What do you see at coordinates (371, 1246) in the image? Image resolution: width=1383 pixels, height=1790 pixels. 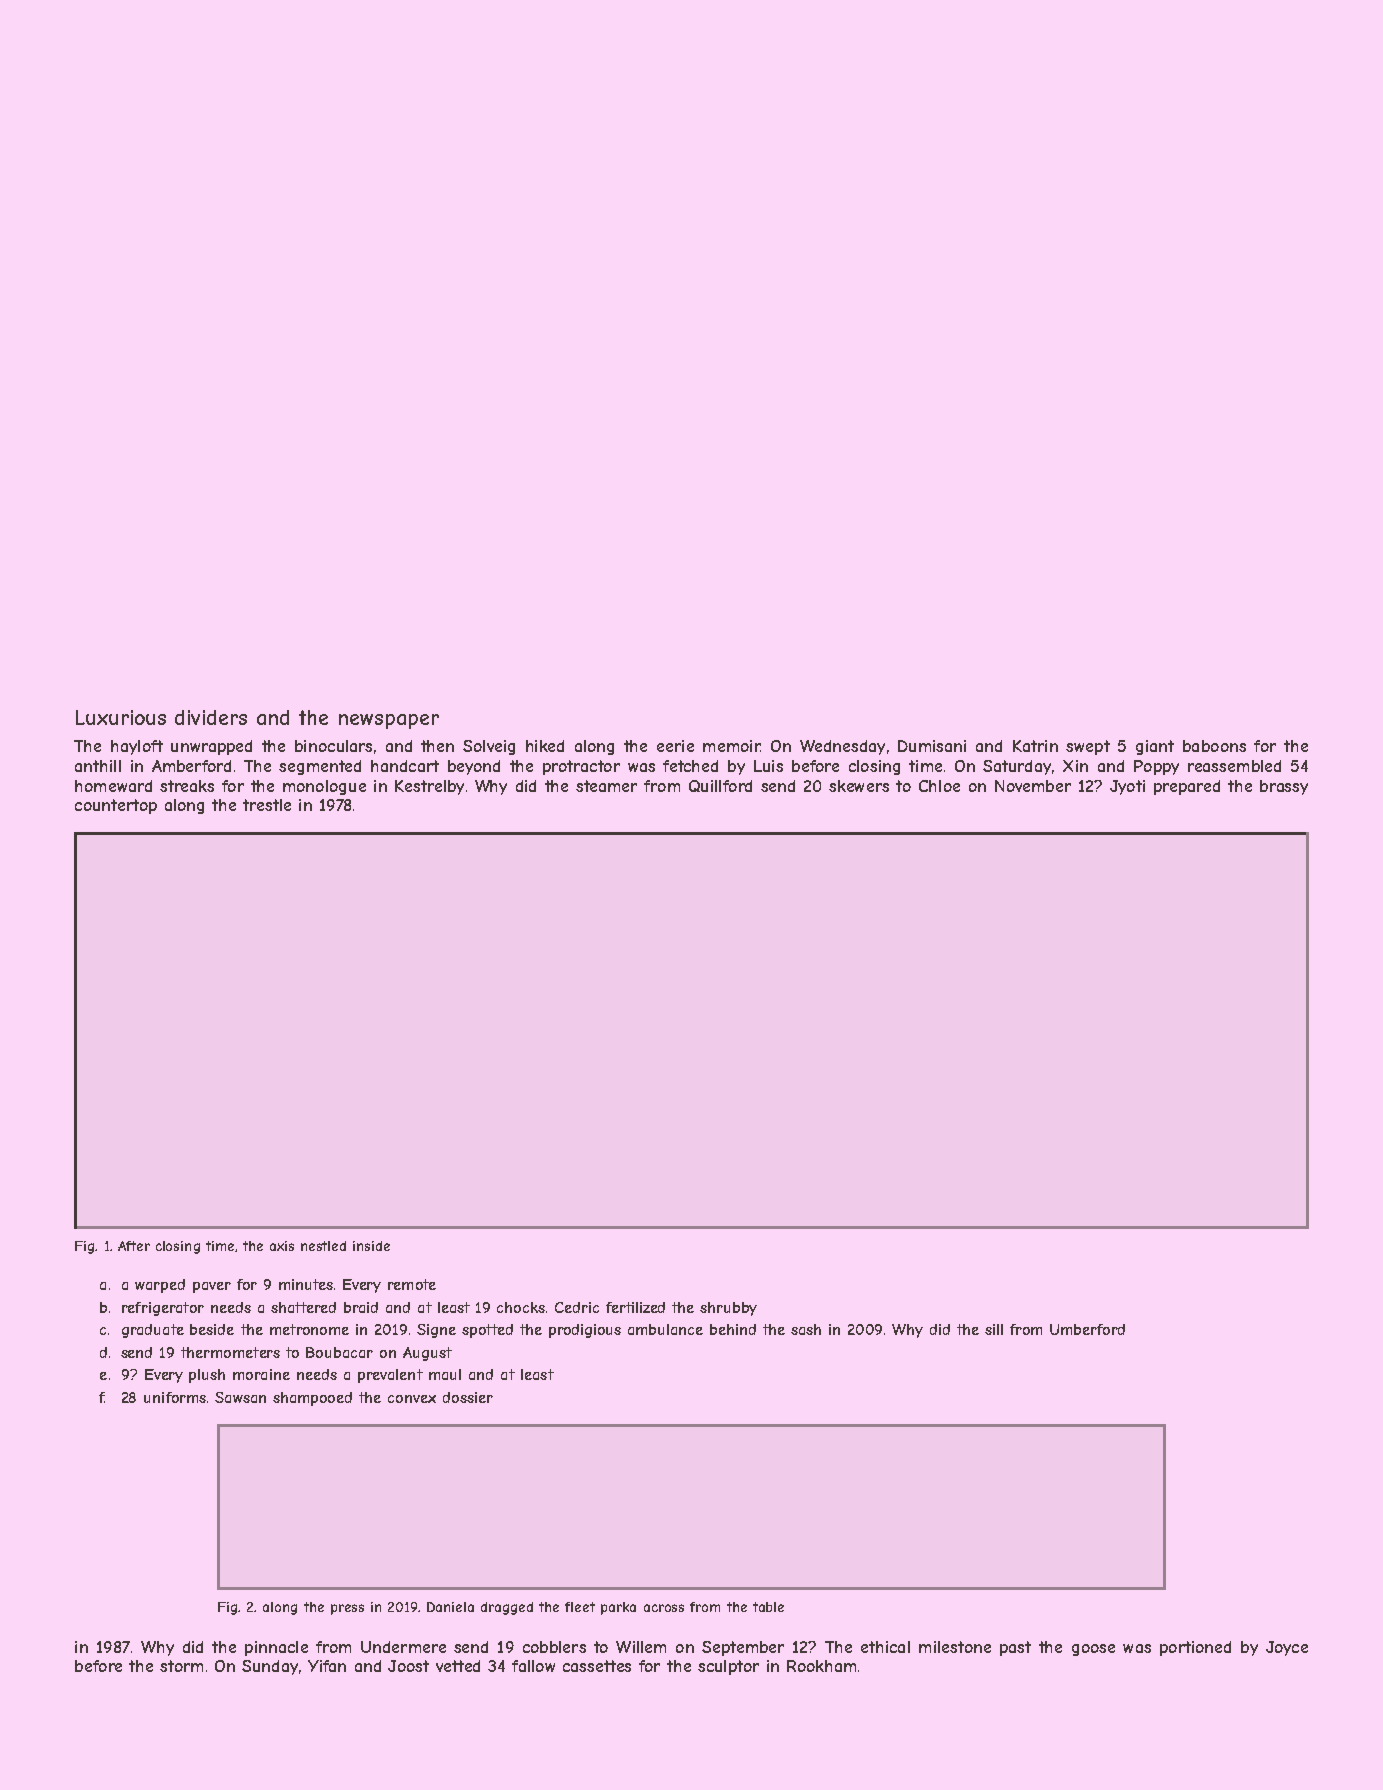 I see `inside` at bounding box center [371, 1246].
